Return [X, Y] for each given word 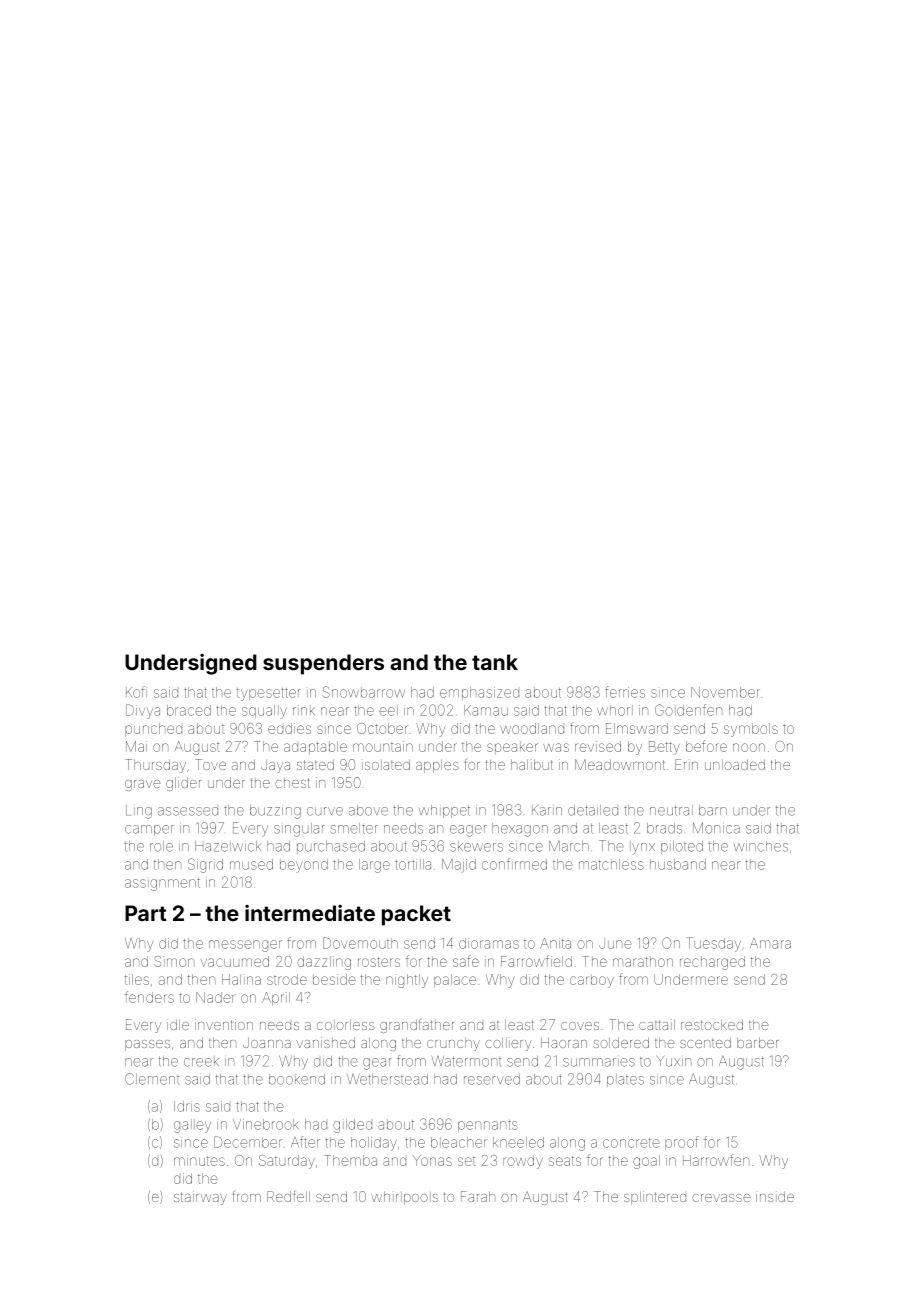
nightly [407, 981]
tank [495, 662]
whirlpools [404, 1198]
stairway [200, 1198]
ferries [625, 692]
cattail [657, 1024]
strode [287, 979]
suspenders [323, 664]
